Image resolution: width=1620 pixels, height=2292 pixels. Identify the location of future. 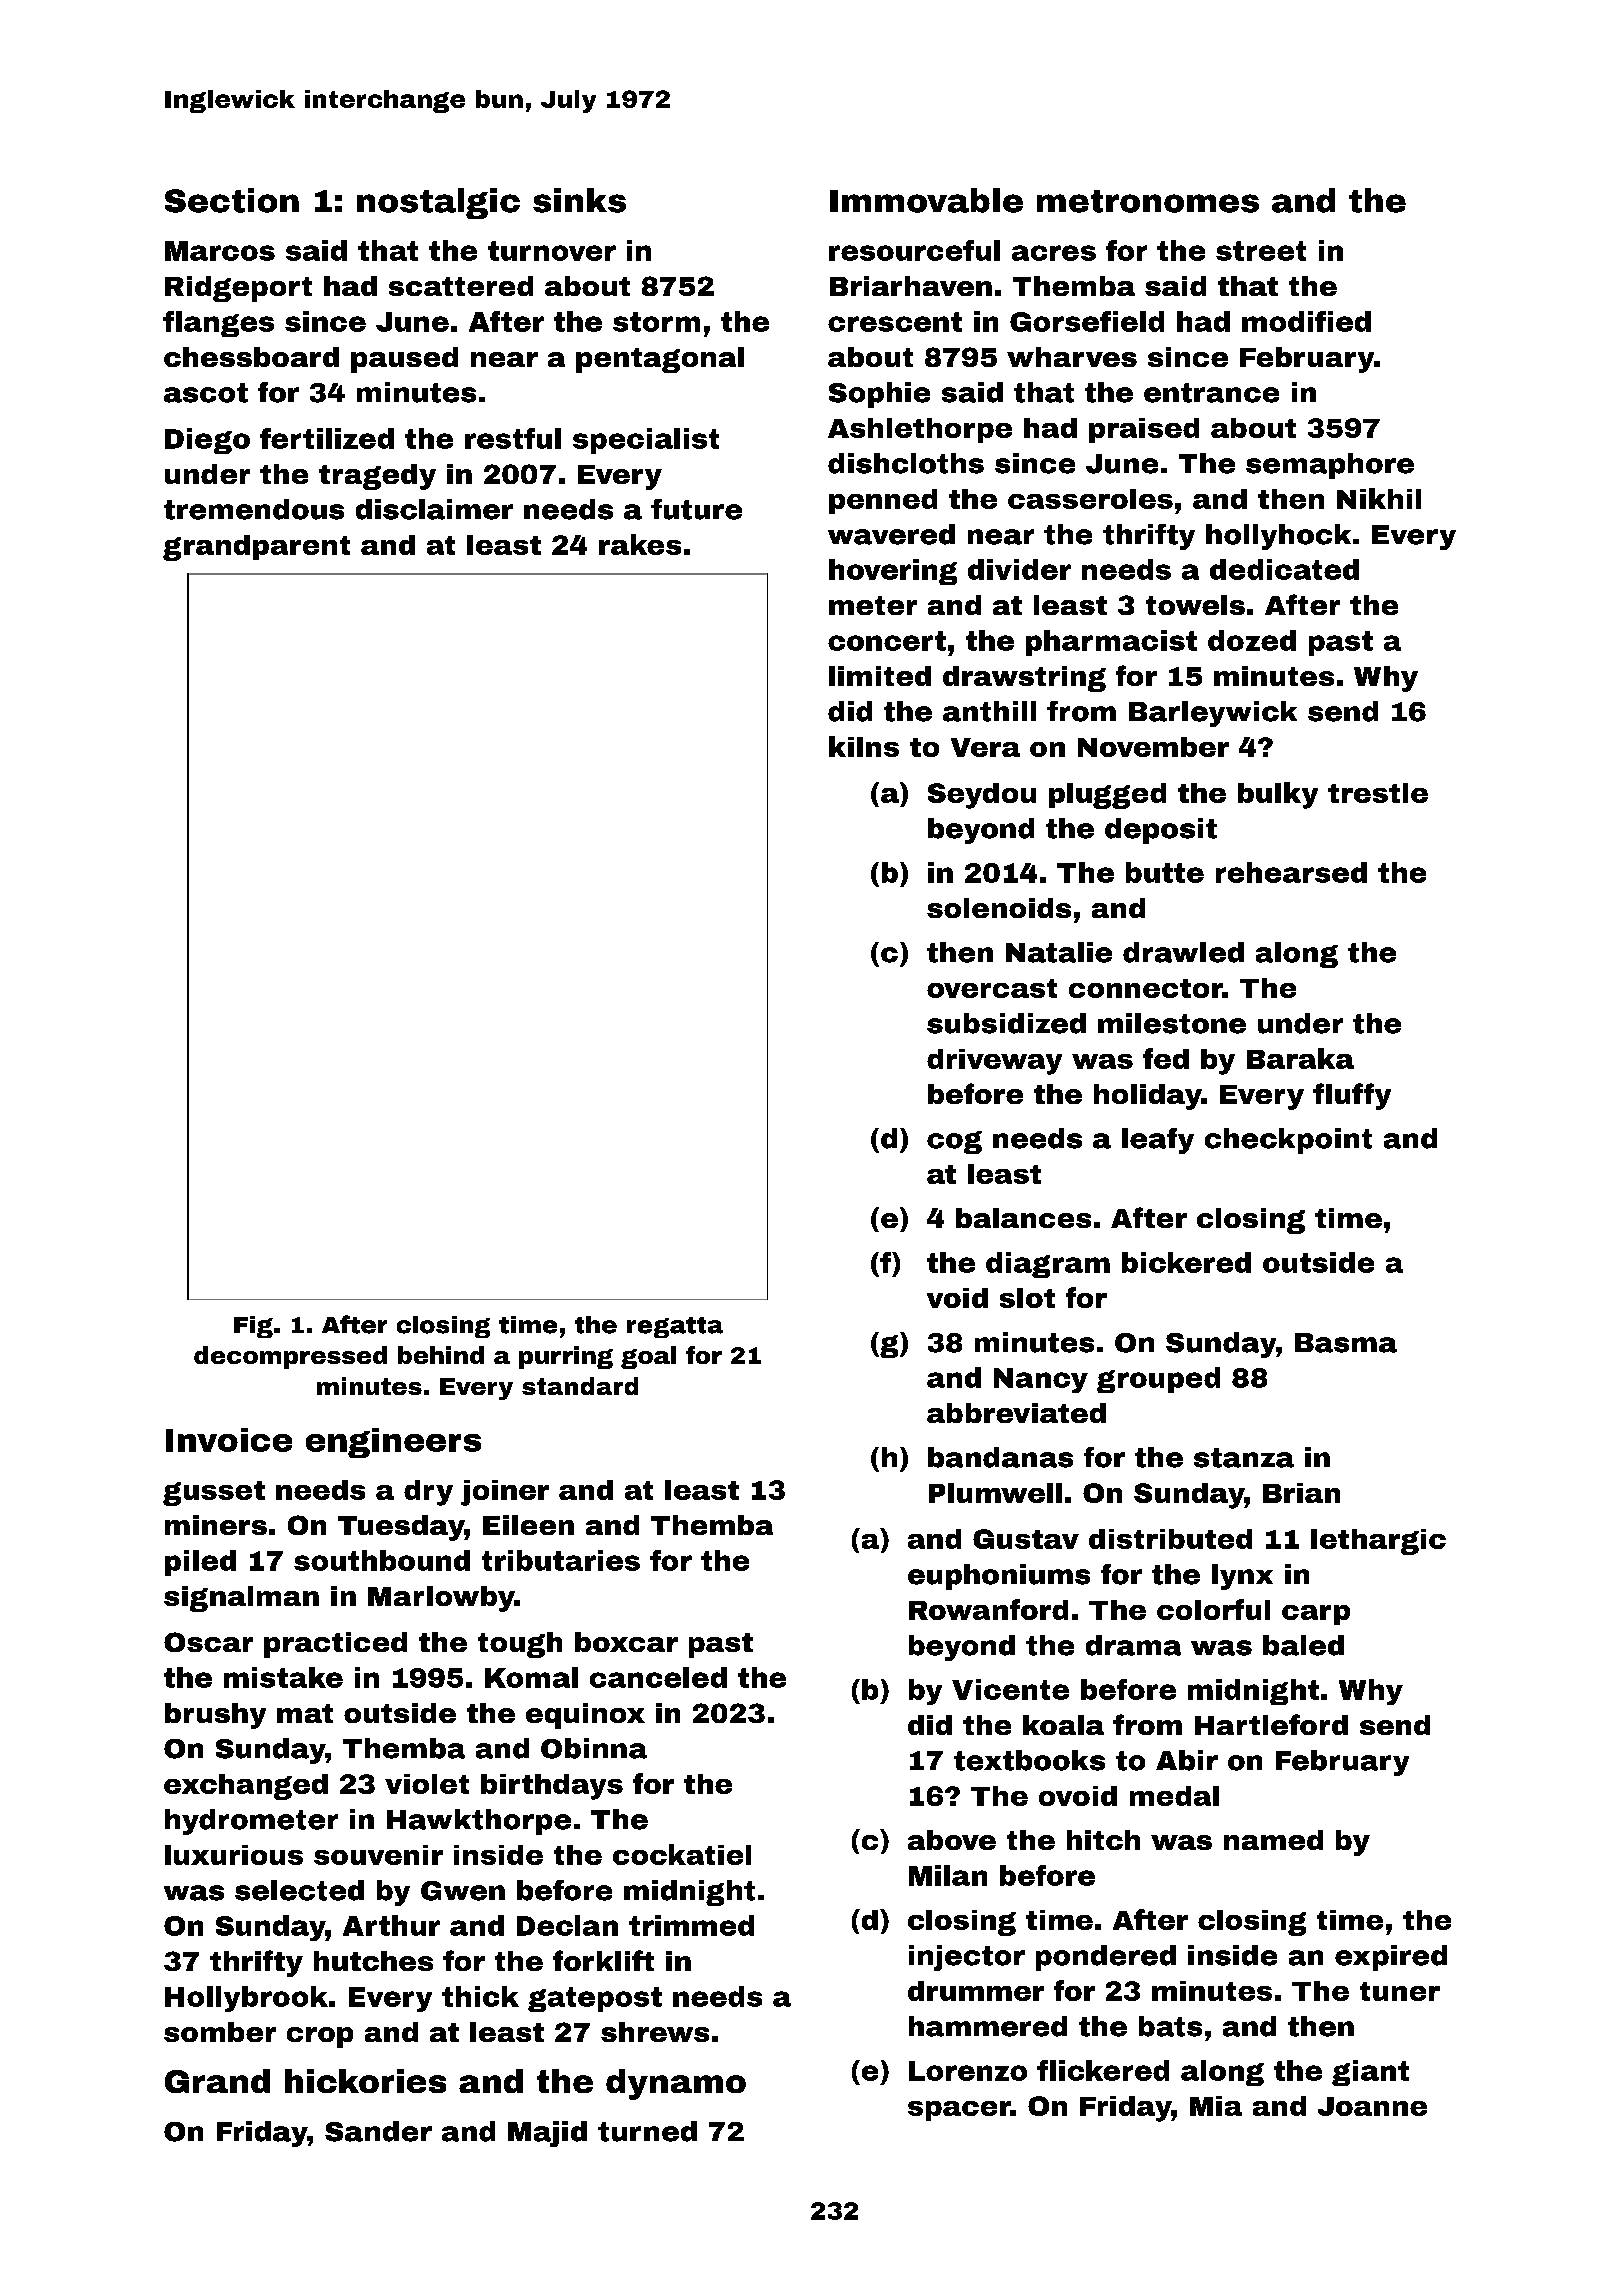
(696, 509).
